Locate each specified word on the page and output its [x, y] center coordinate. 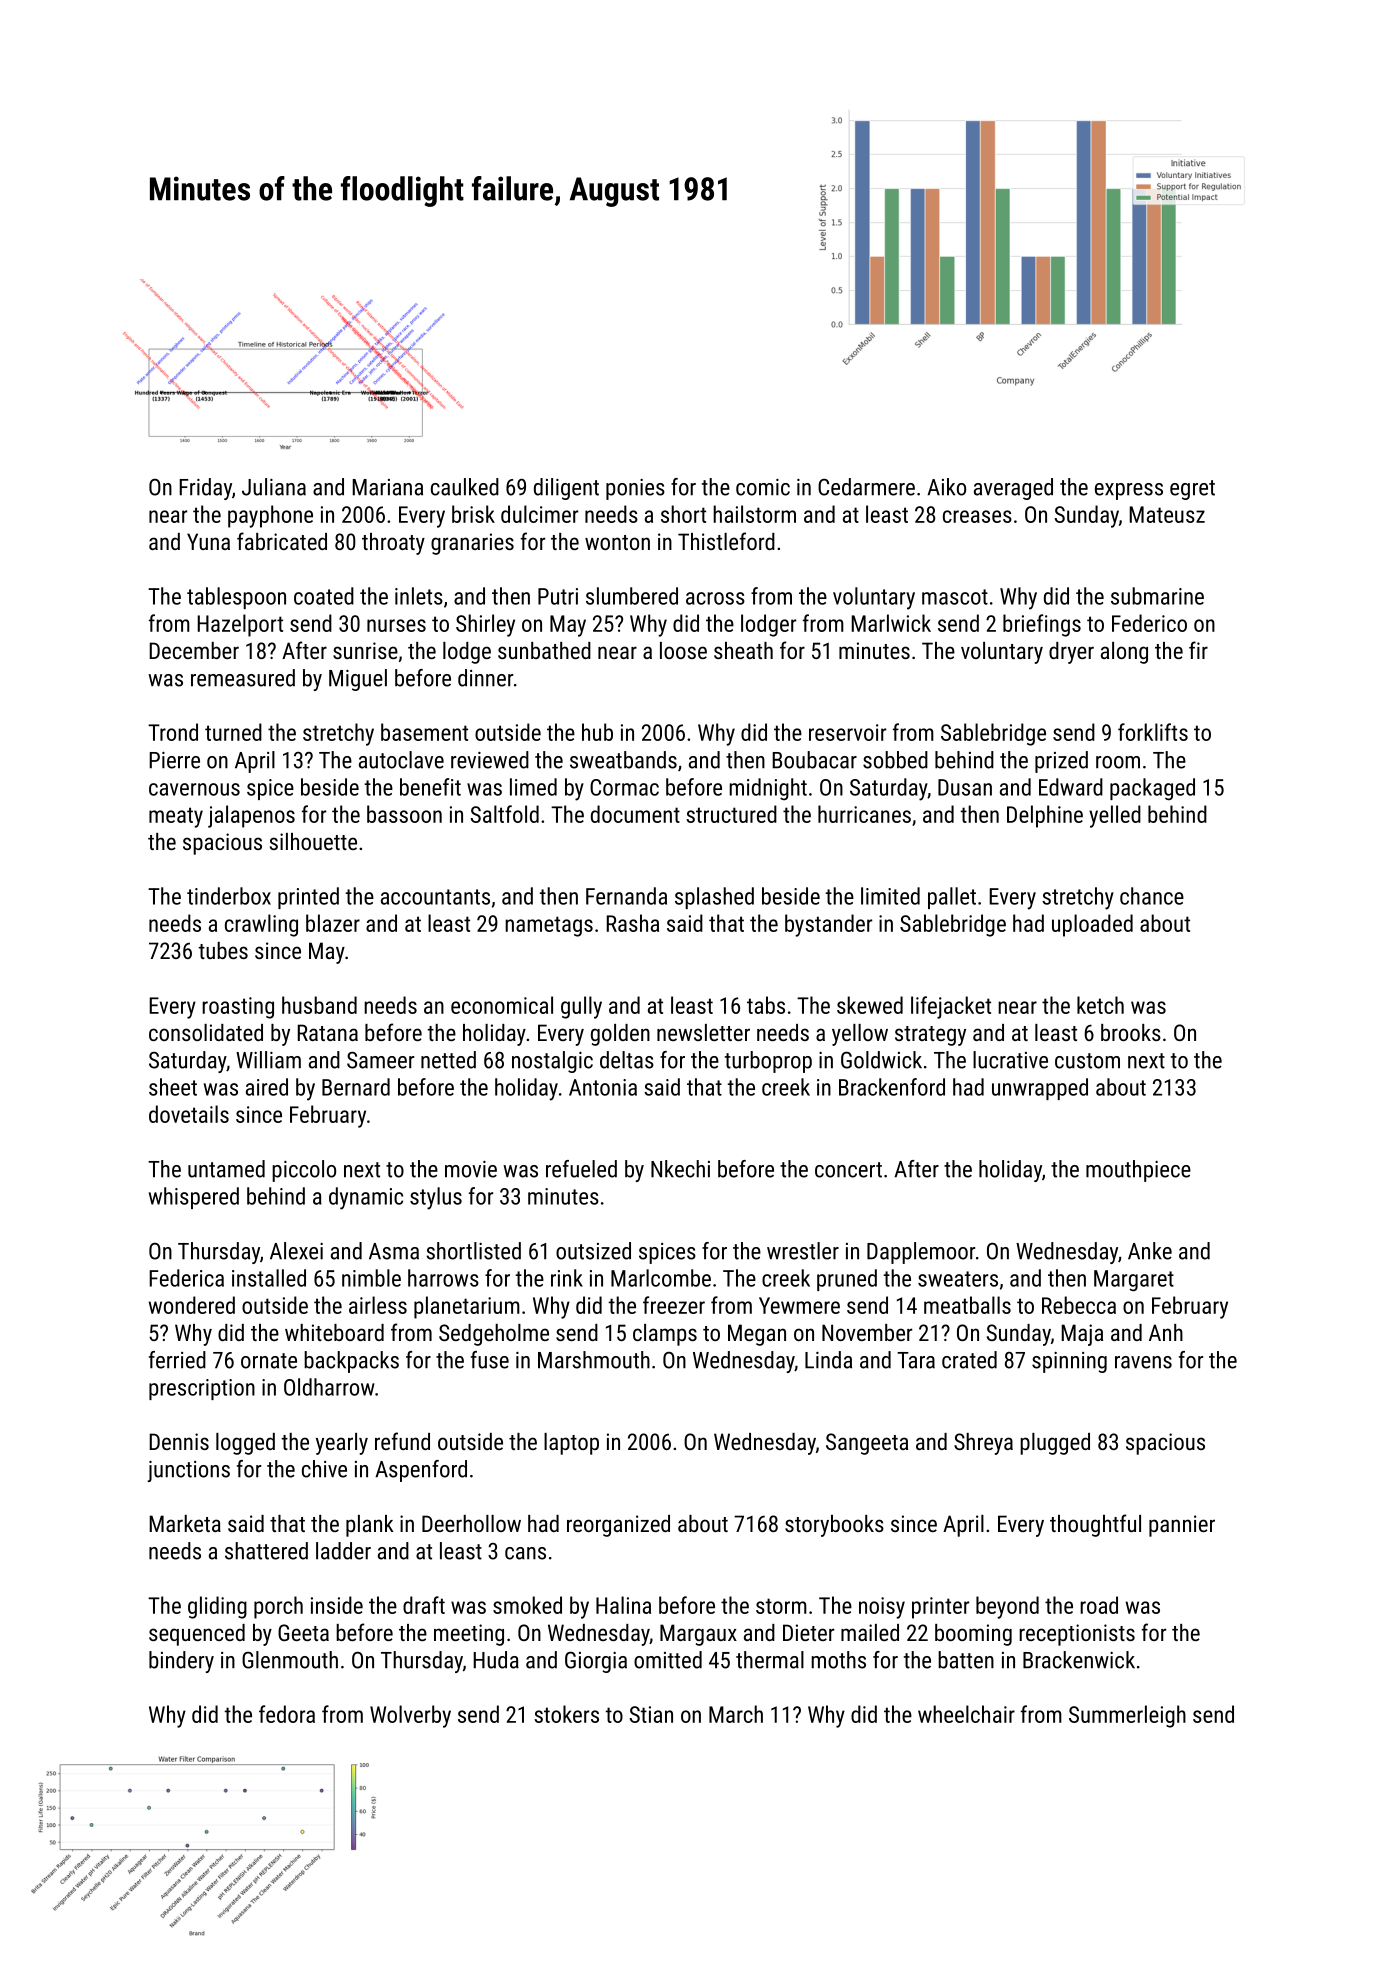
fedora [287, 1714]
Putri [558, 596]
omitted [668, 1660]
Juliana [274, 487]
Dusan [965, 787]
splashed [714, 898]
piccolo [304, 1171]
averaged [1013, 489]
